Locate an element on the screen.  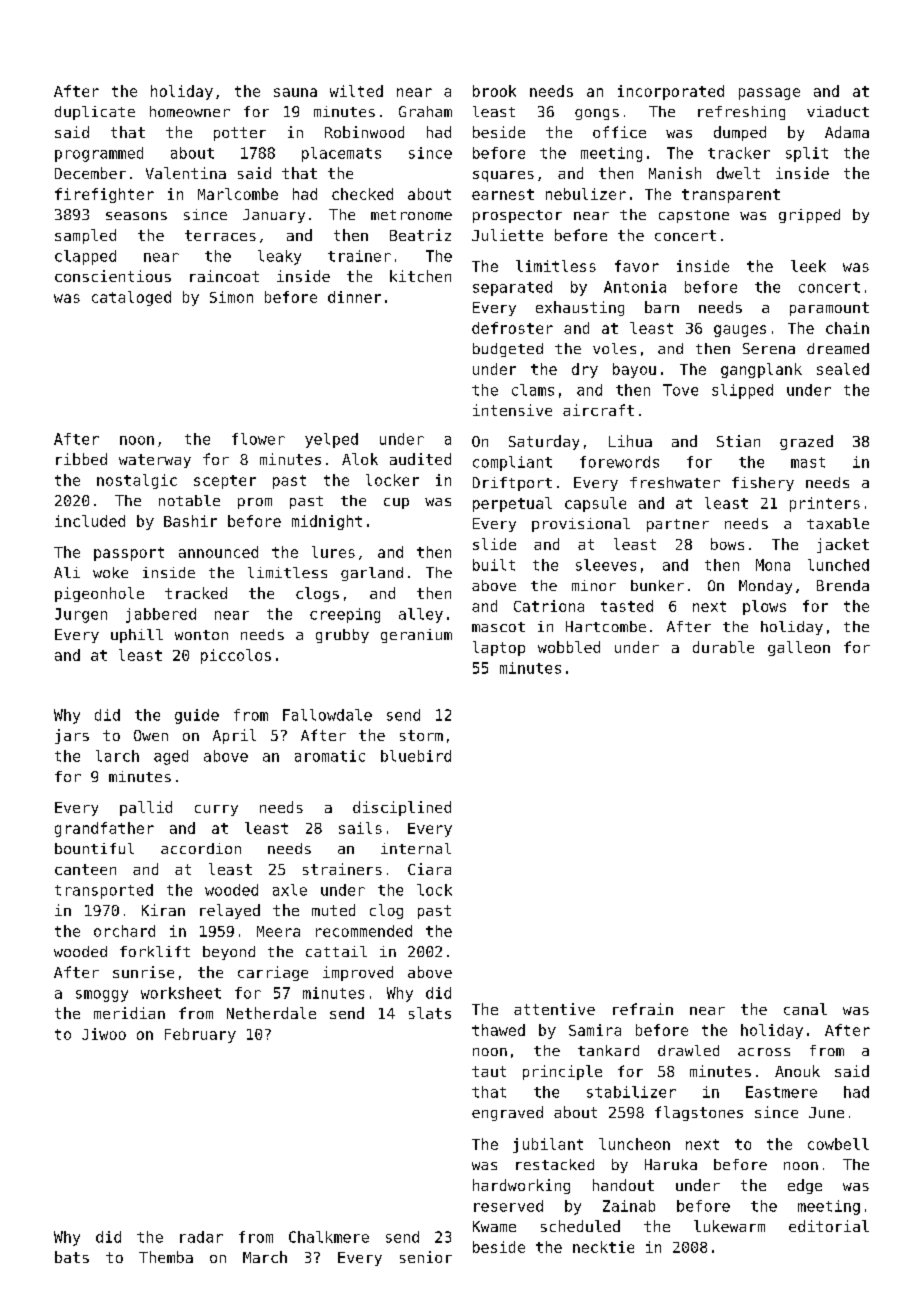
Owen is located at coordinates (151, 735).
